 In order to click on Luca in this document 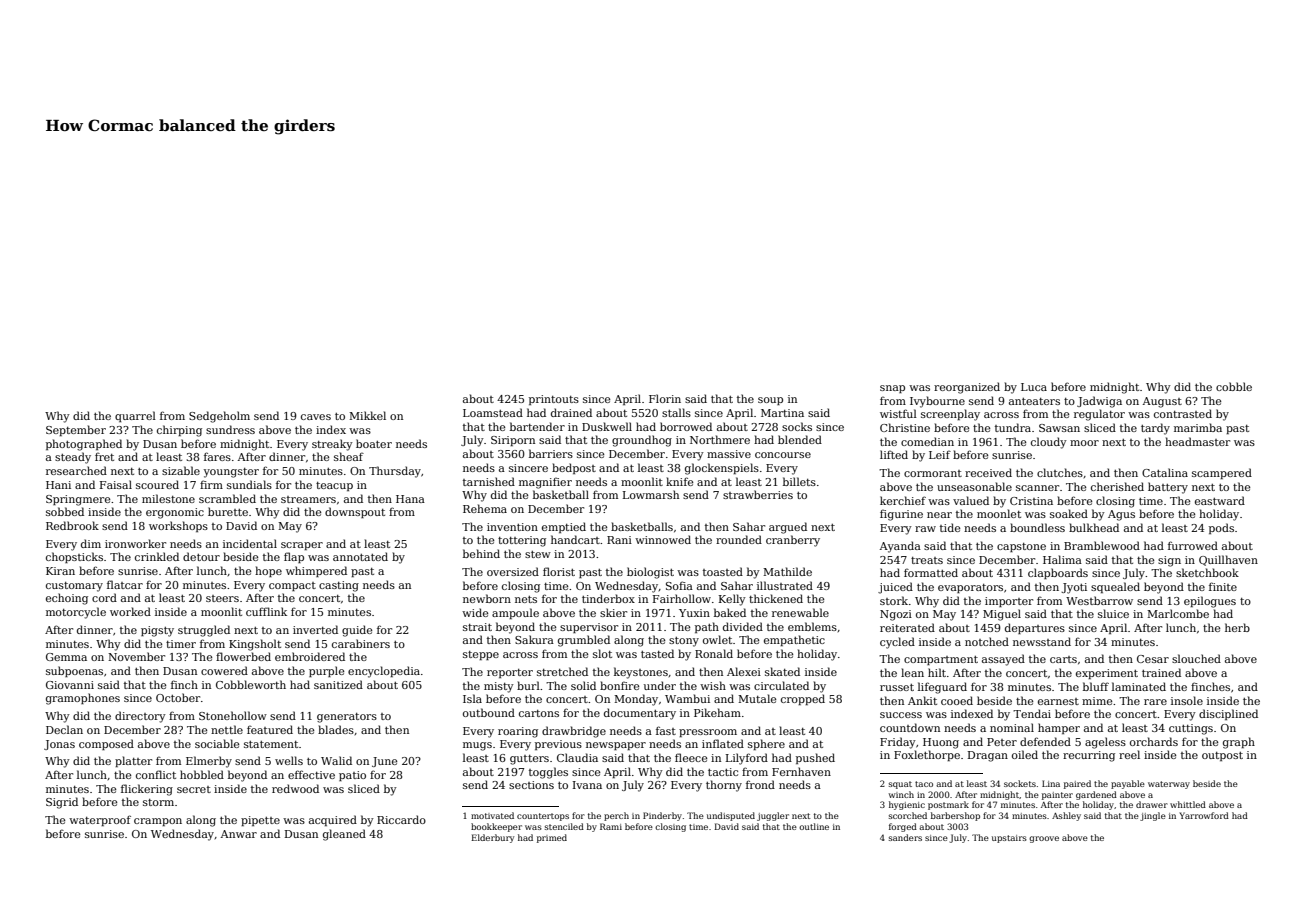, I will do `click(1034, 387)`.
